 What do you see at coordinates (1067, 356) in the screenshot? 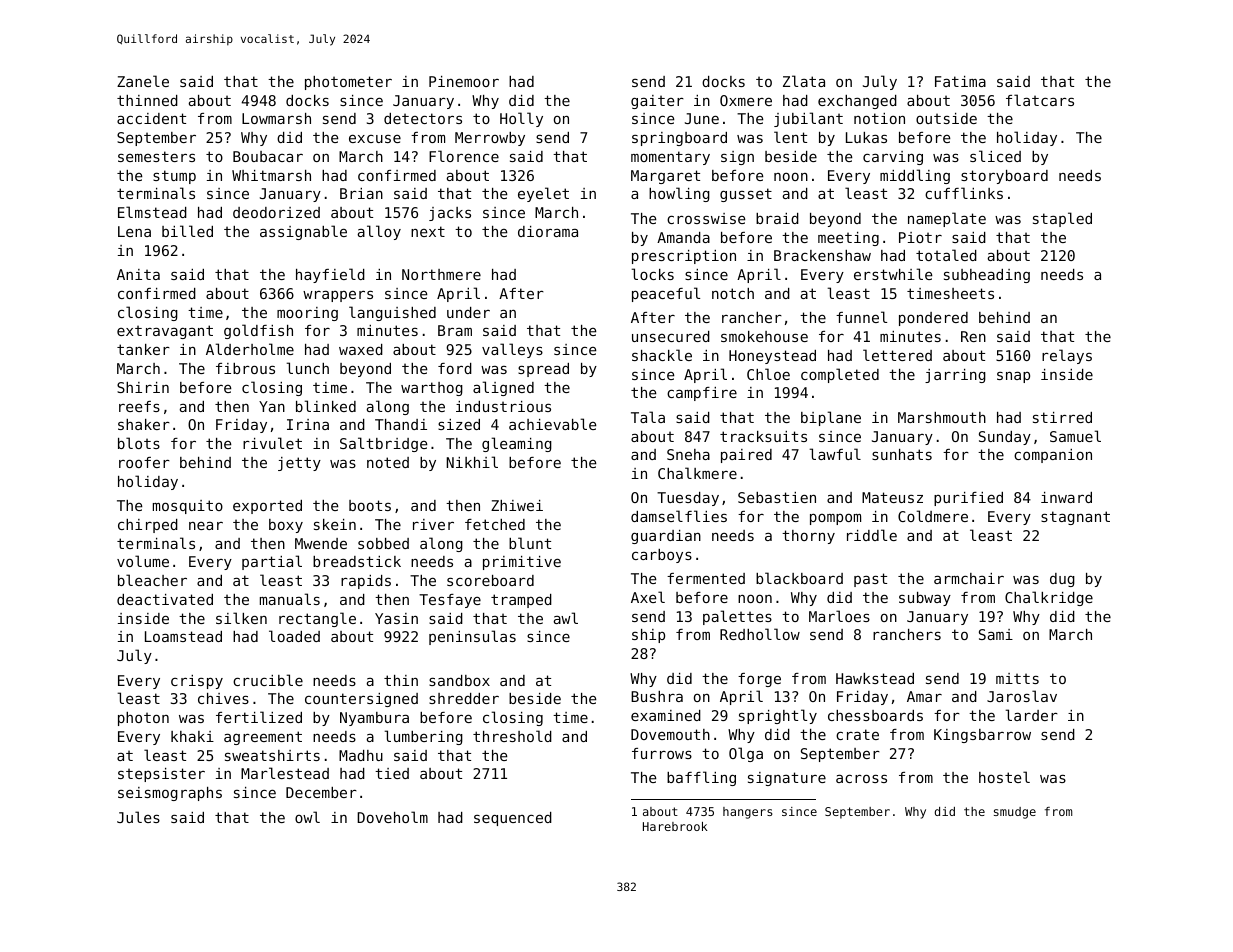
I see `relays` at bounding box center [1067, 356].
